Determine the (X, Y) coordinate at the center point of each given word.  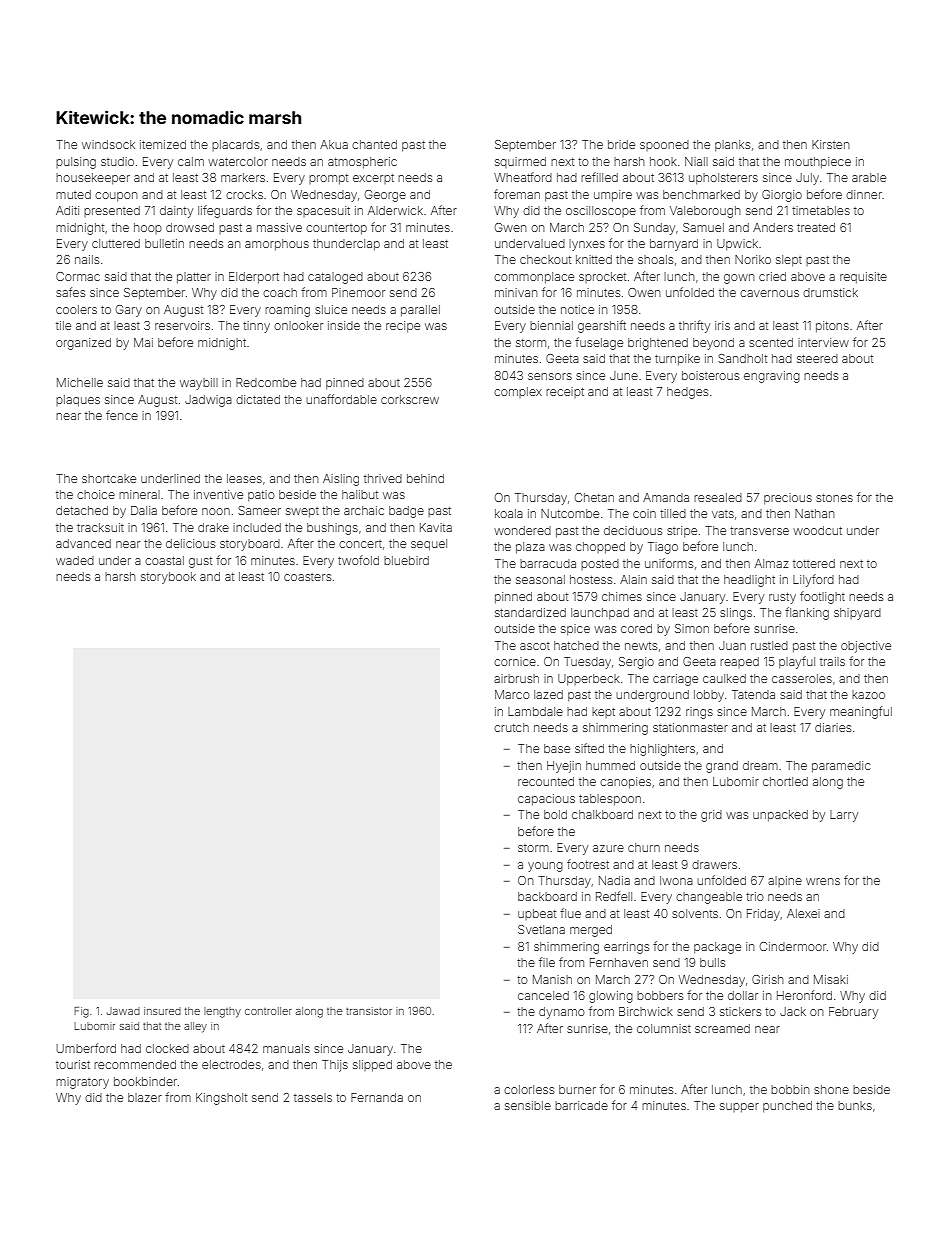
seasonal (540, 579)
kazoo (868, 694)
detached (82, 510)
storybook (168, 578)
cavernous (769, 293)
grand (722, 767)
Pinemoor (358, 292)
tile (63, 325)
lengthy (222, 1012)
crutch (511, 727)
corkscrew (410, 399)
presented (112, 211)
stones (834, 498)
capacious (546, 800)
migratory (82, 1083)
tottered (814, 563)
